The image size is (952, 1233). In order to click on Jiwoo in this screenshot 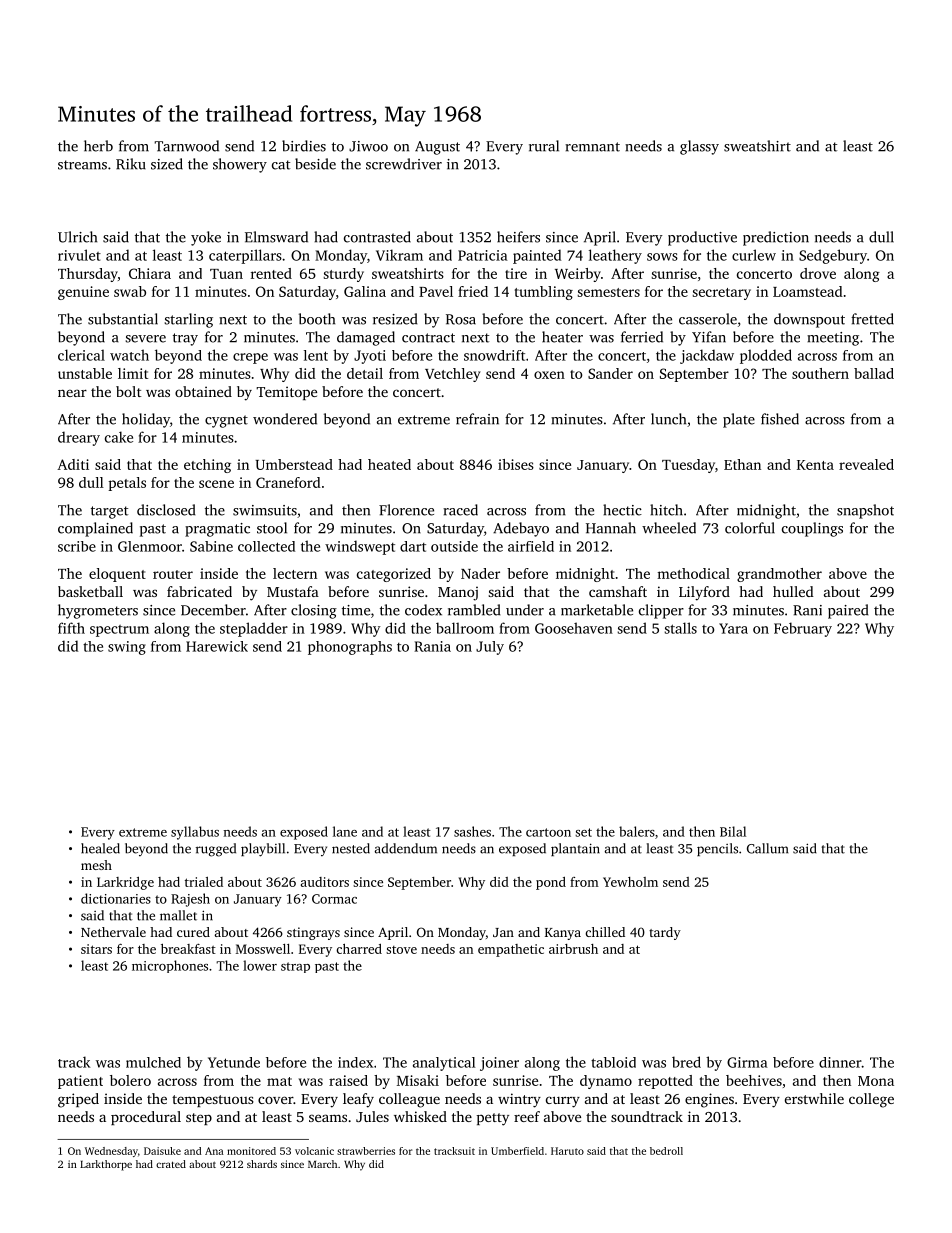, I will do `click(368, 146)`.
